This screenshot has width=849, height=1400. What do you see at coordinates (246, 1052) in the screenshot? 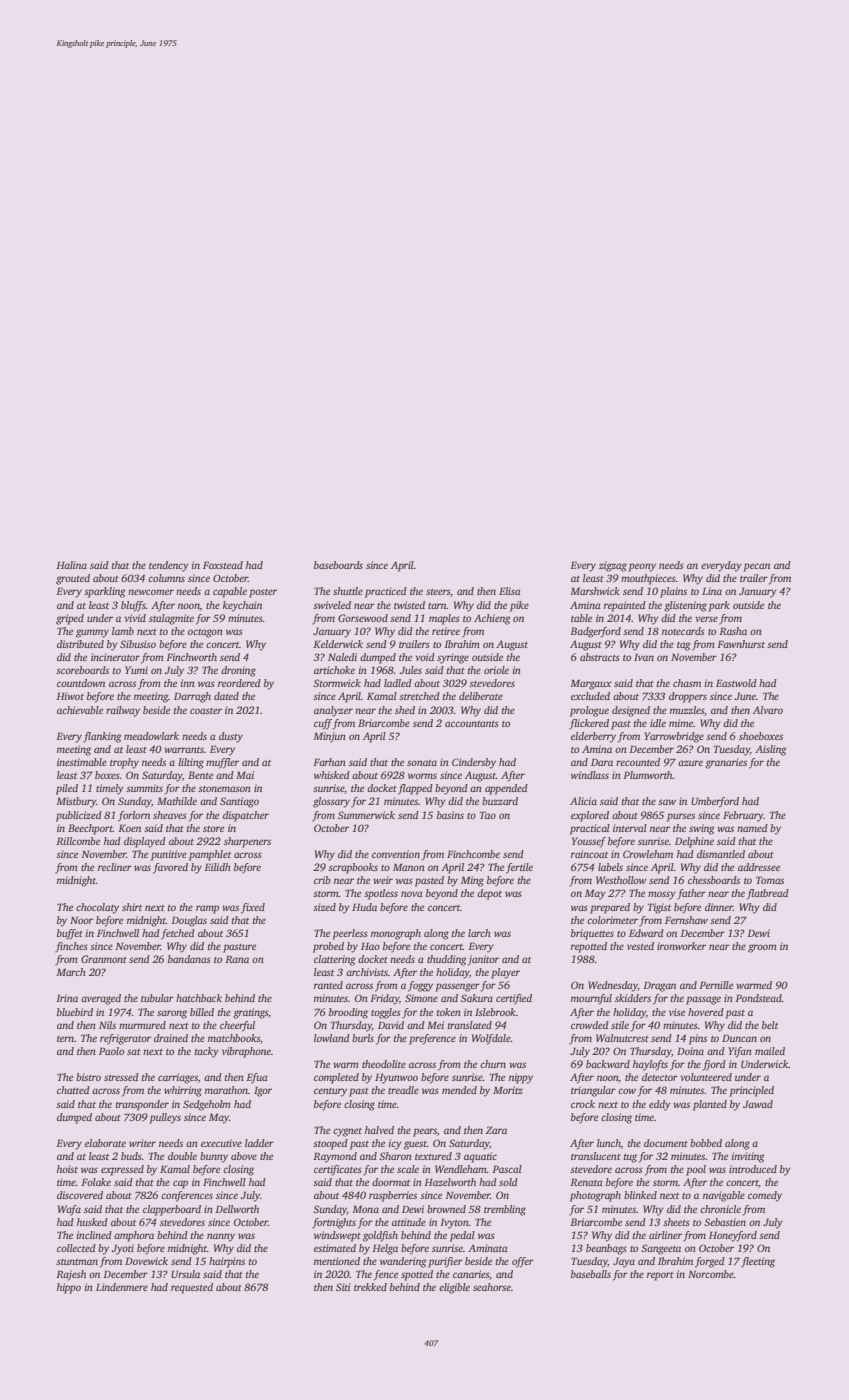
I see `vibraphone` at bounding box center [246, 1052].
